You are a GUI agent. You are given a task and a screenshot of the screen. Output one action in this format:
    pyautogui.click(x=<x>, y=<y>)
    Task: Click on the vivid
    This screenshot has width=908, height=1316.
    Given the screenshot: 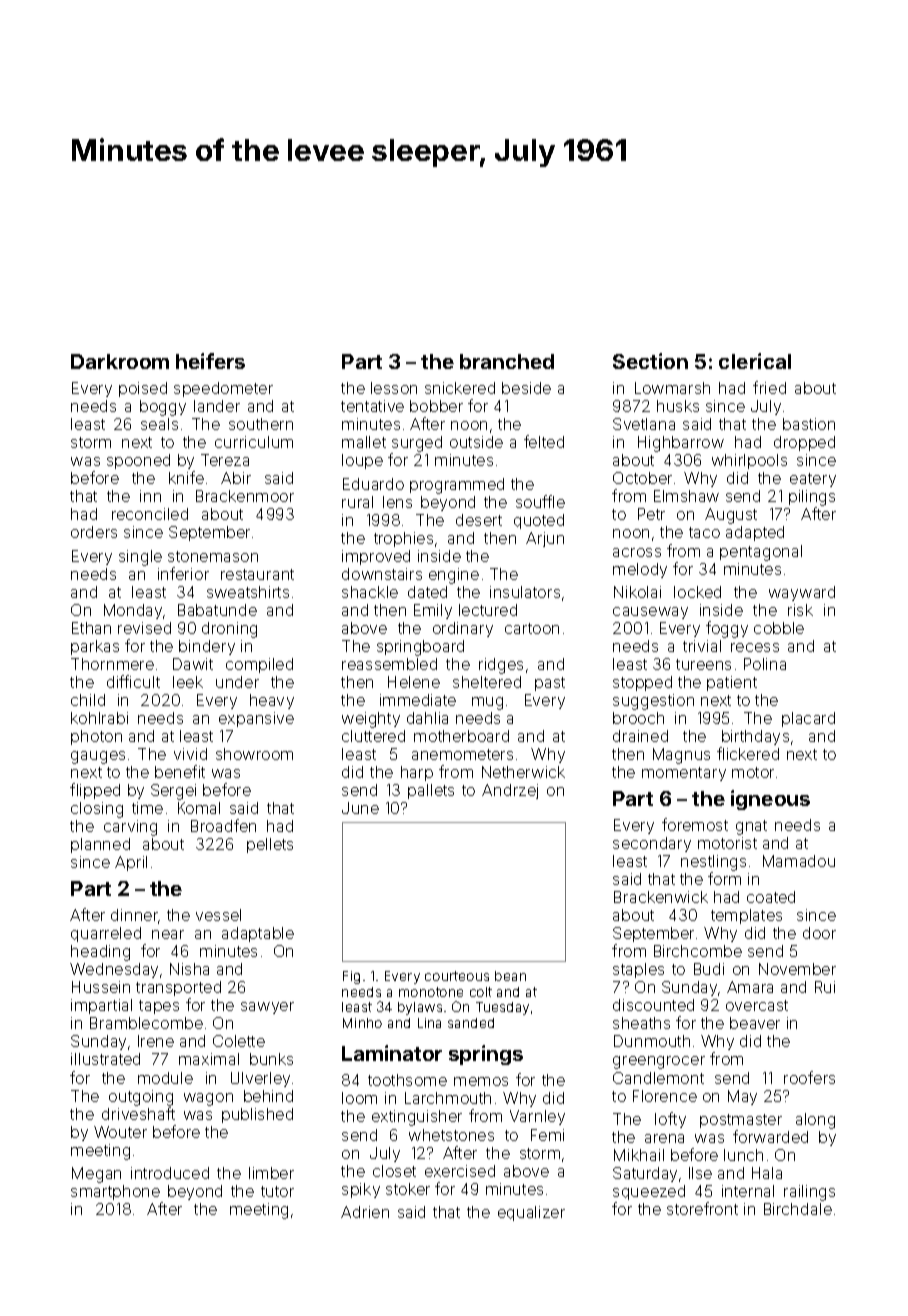 What is the action you would take?
    pyautogui.click(x=190, y=754)
